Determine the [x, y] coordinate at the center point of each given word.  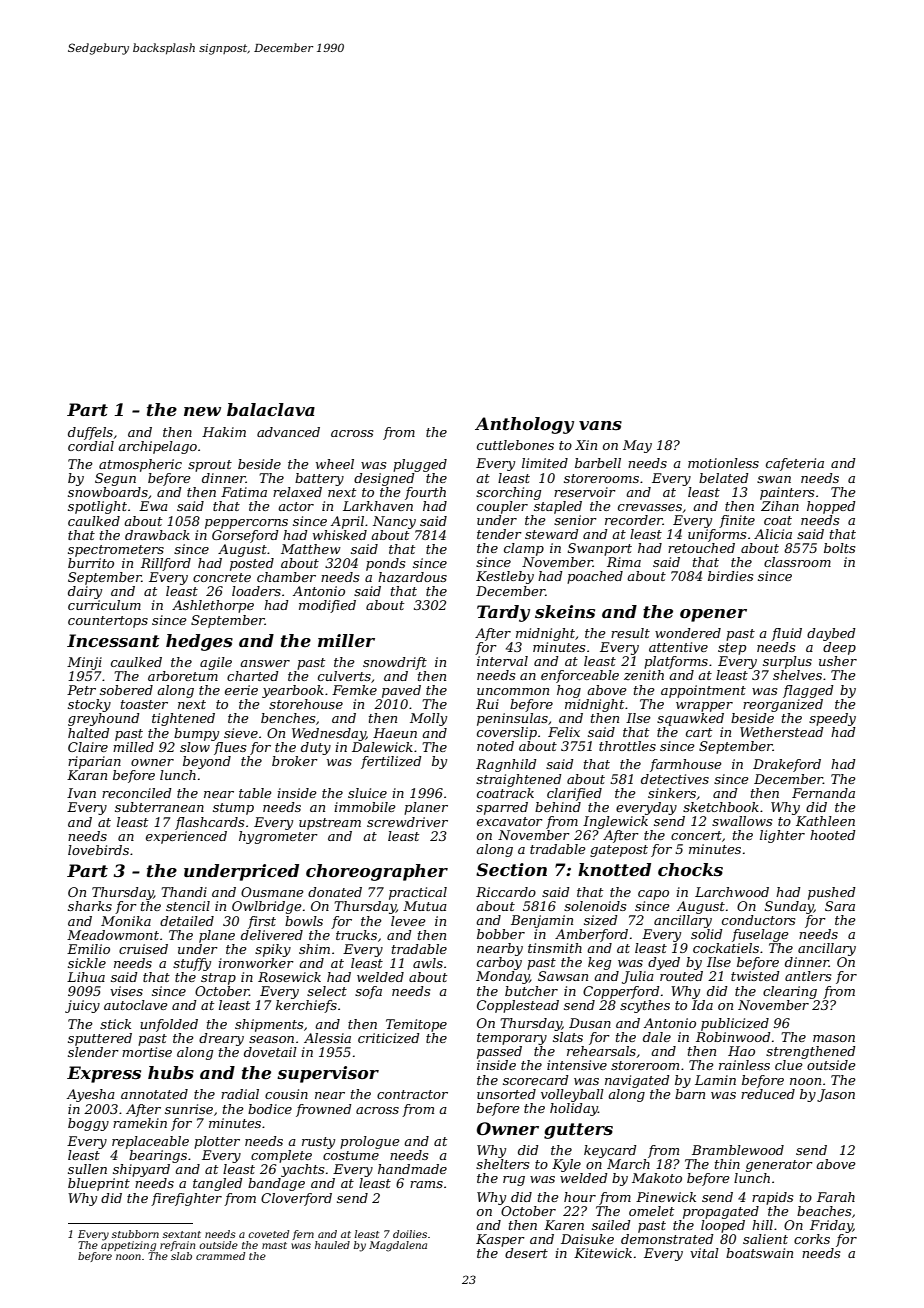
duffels [90, 433]
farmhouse [686, 765]
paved [401, 691]
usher [838, 661]
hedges [199, 642]
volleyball [572, 1095]
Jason [836, 1095]
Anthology [524, 425]
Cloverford [296, 1199]
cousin [286, 1094]
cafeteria [795, 464]
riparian [94, 762]
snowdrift [395, 663]
